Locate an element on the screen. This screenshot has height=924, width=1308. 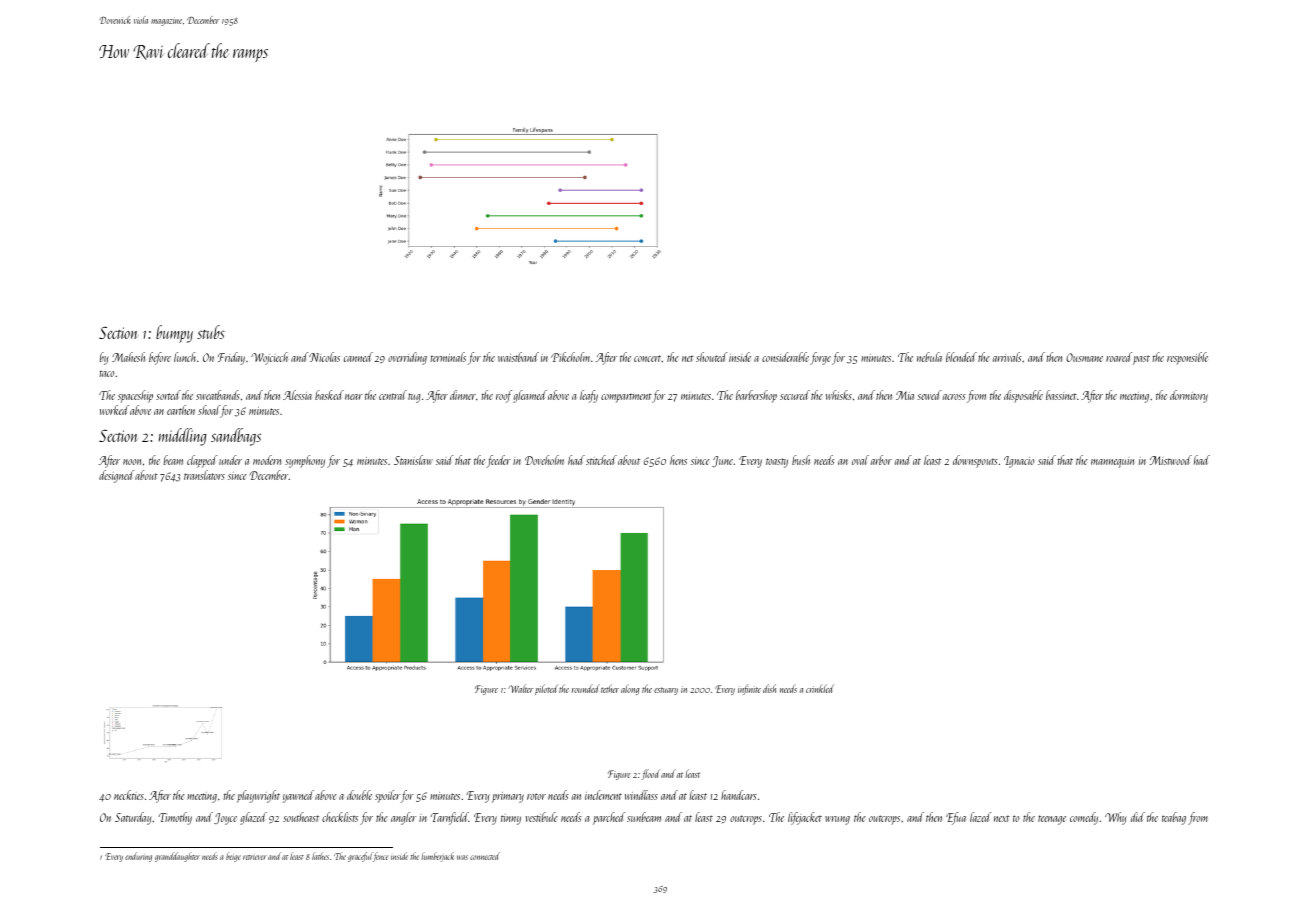
crinkled is located at coordinates (820, 688).
